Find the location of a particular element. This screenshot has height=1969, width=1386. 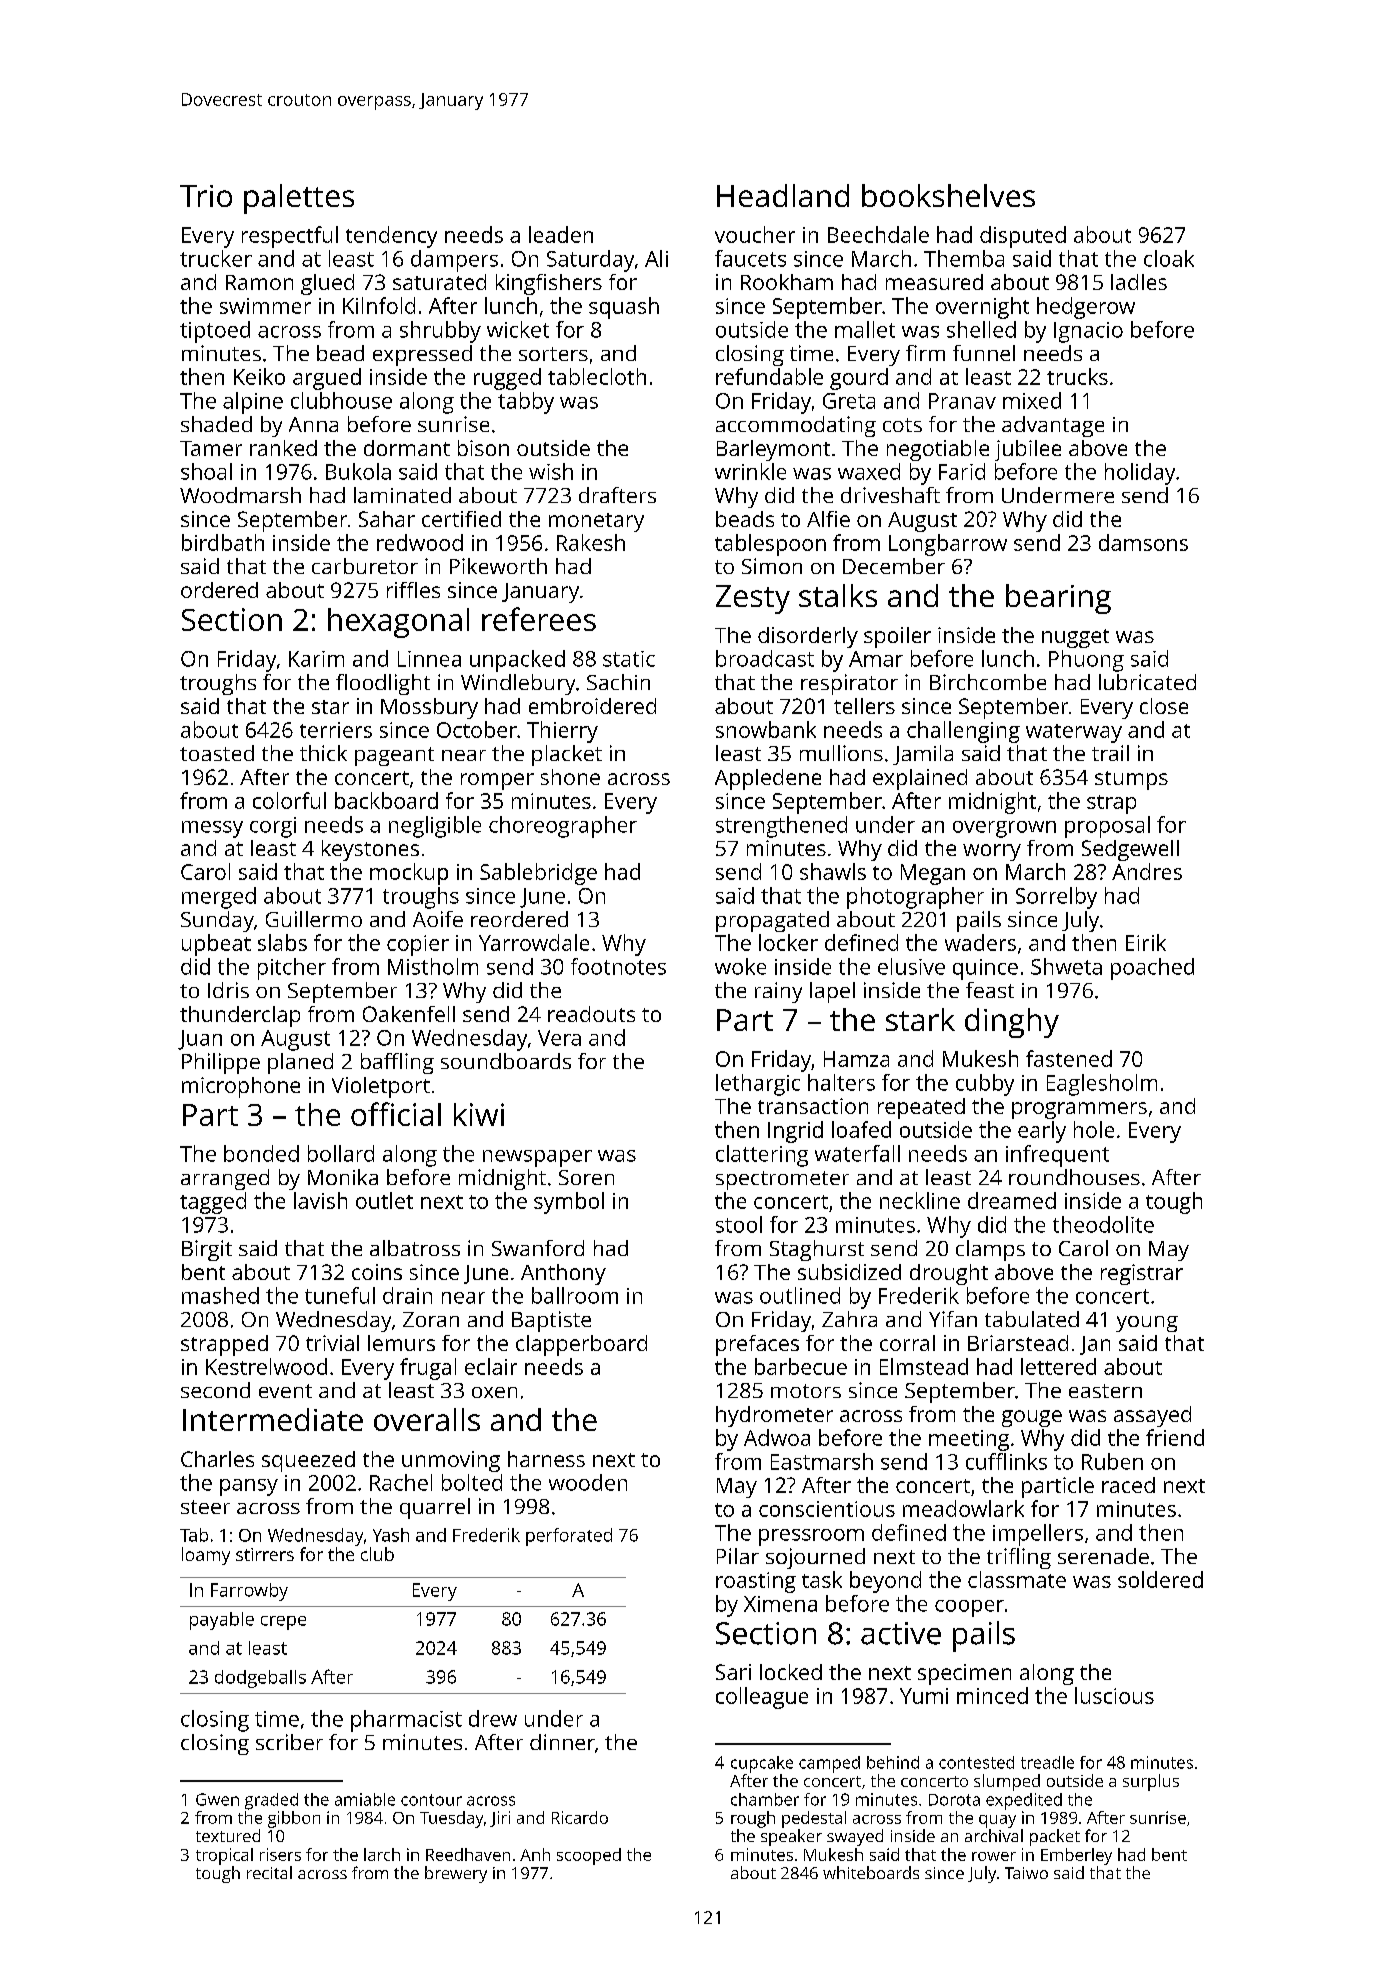

scooped is located at coordinates (589, 1856).
